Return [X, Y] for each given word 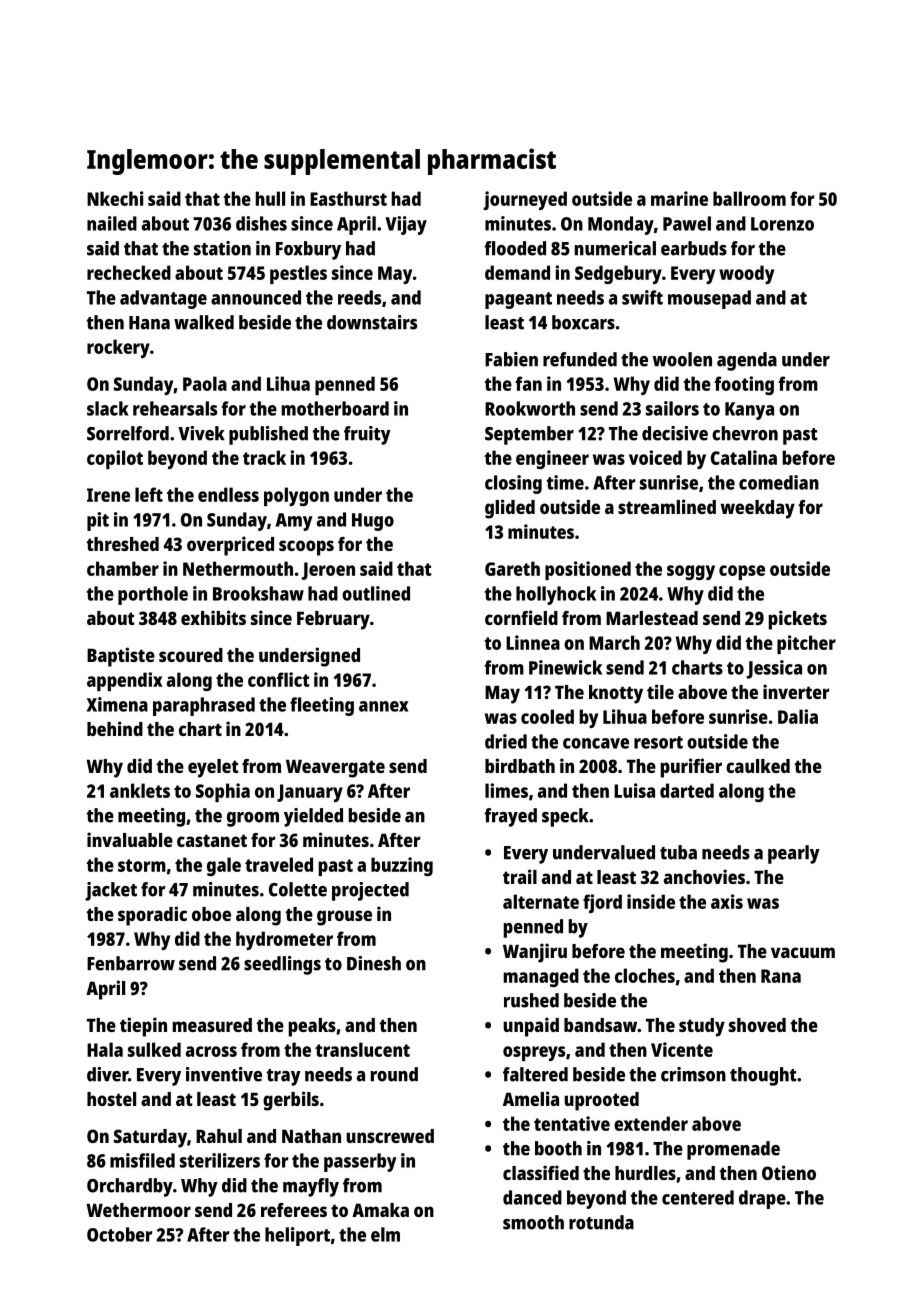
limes [506, 790]
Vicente [682, 1049]
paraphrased [204, 706]
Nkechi [115, 198]
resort [658, 742]
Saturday [150, 1138]
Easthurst [348, 198]
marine [679, 198]
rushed [531, 1000]
